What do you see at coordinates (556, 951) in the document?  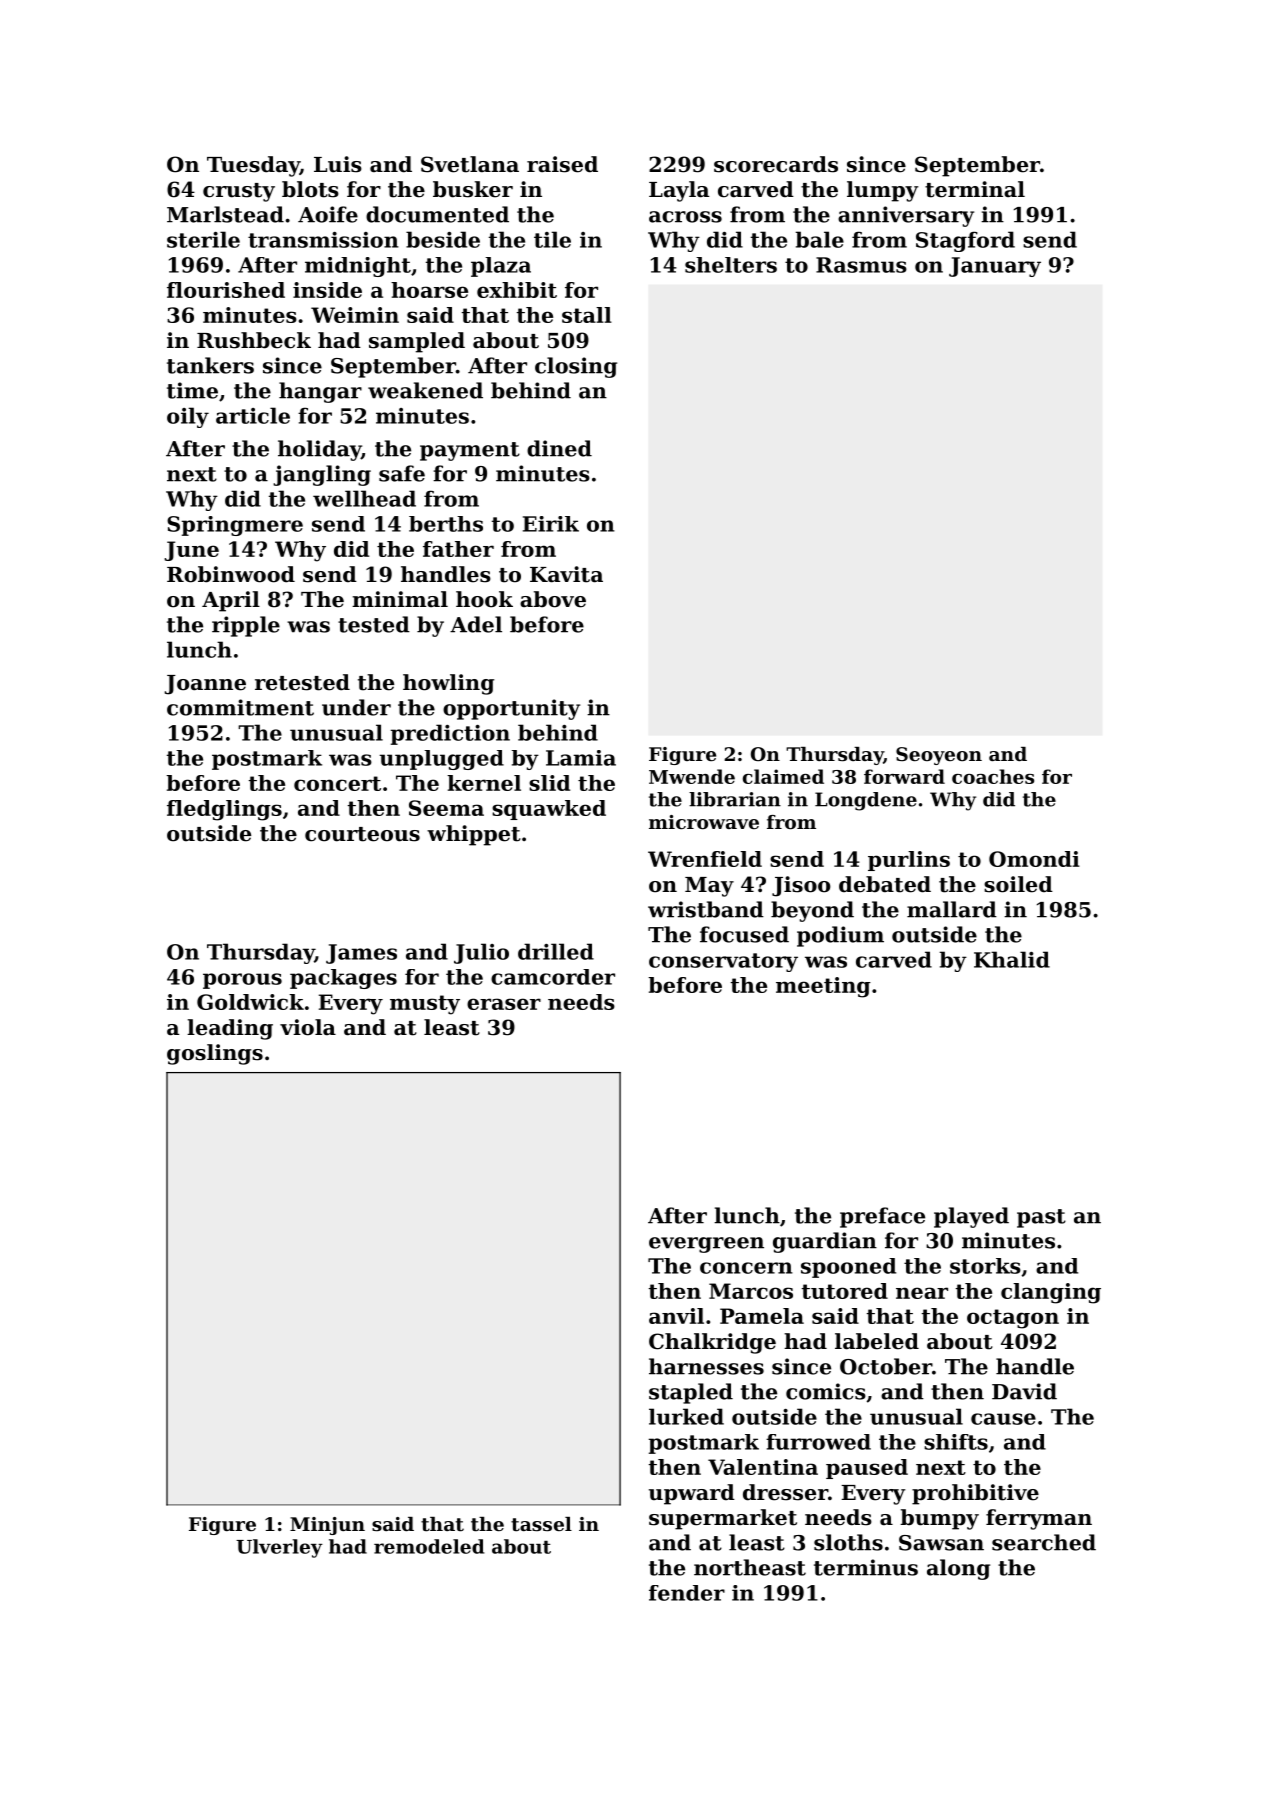 I see `drilled` at bounding box center [556, 951].
